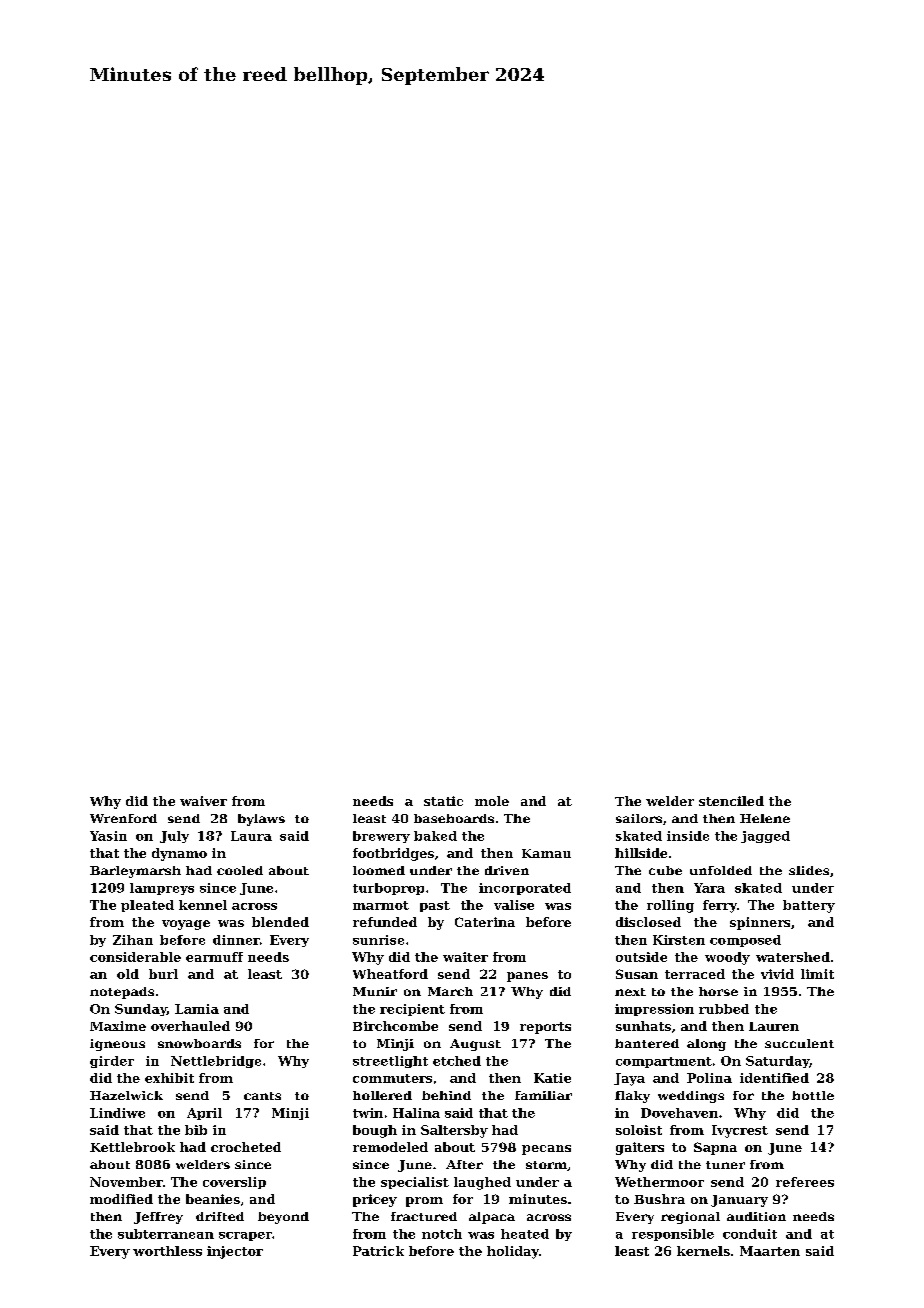 The height and width of the screenshot is (1308, 924). What do you see at coordinates (514, 905) in the screenshot?
I see `valise` at bounding box center [514, 905].
